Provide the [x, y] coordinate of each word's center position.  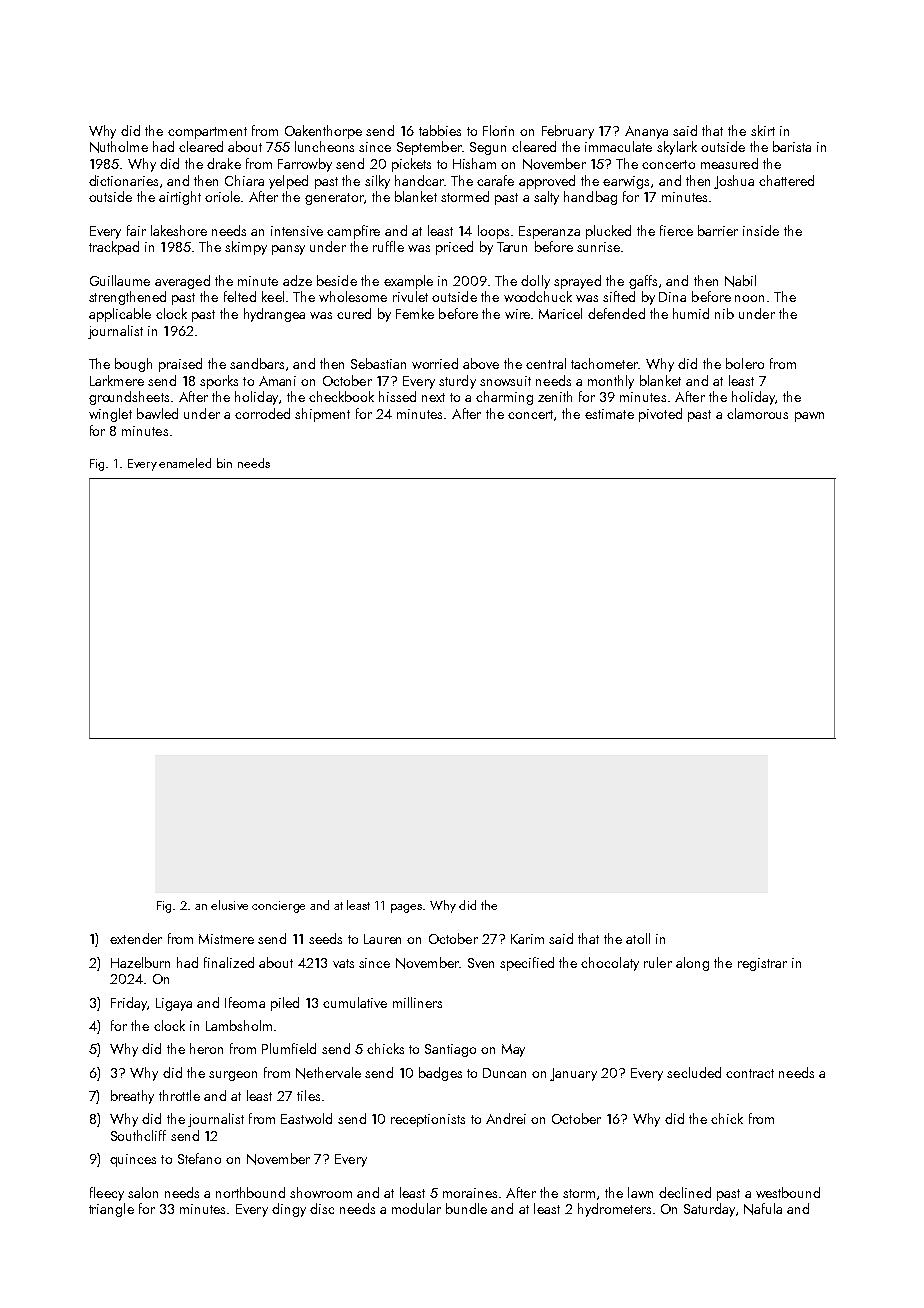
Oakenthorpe [323, 132]
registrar [762, 964]
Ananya [646, 132]
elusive [229, 905]
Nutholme [119, 147]
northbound [250, 1192]
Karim [527, 939]
